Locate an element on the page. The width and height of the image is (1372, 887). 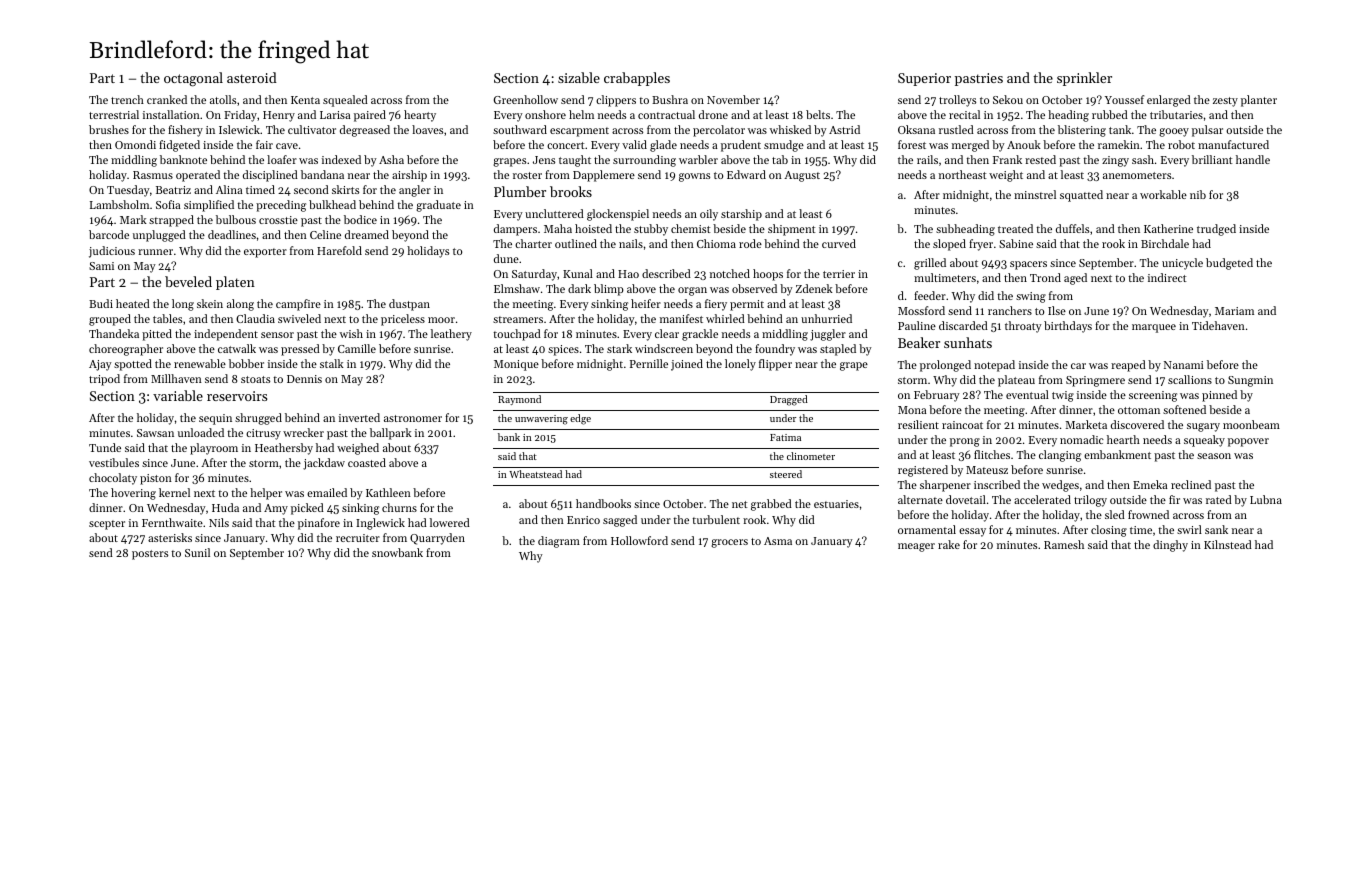
Harefold is located at coordinates (339, 250).
